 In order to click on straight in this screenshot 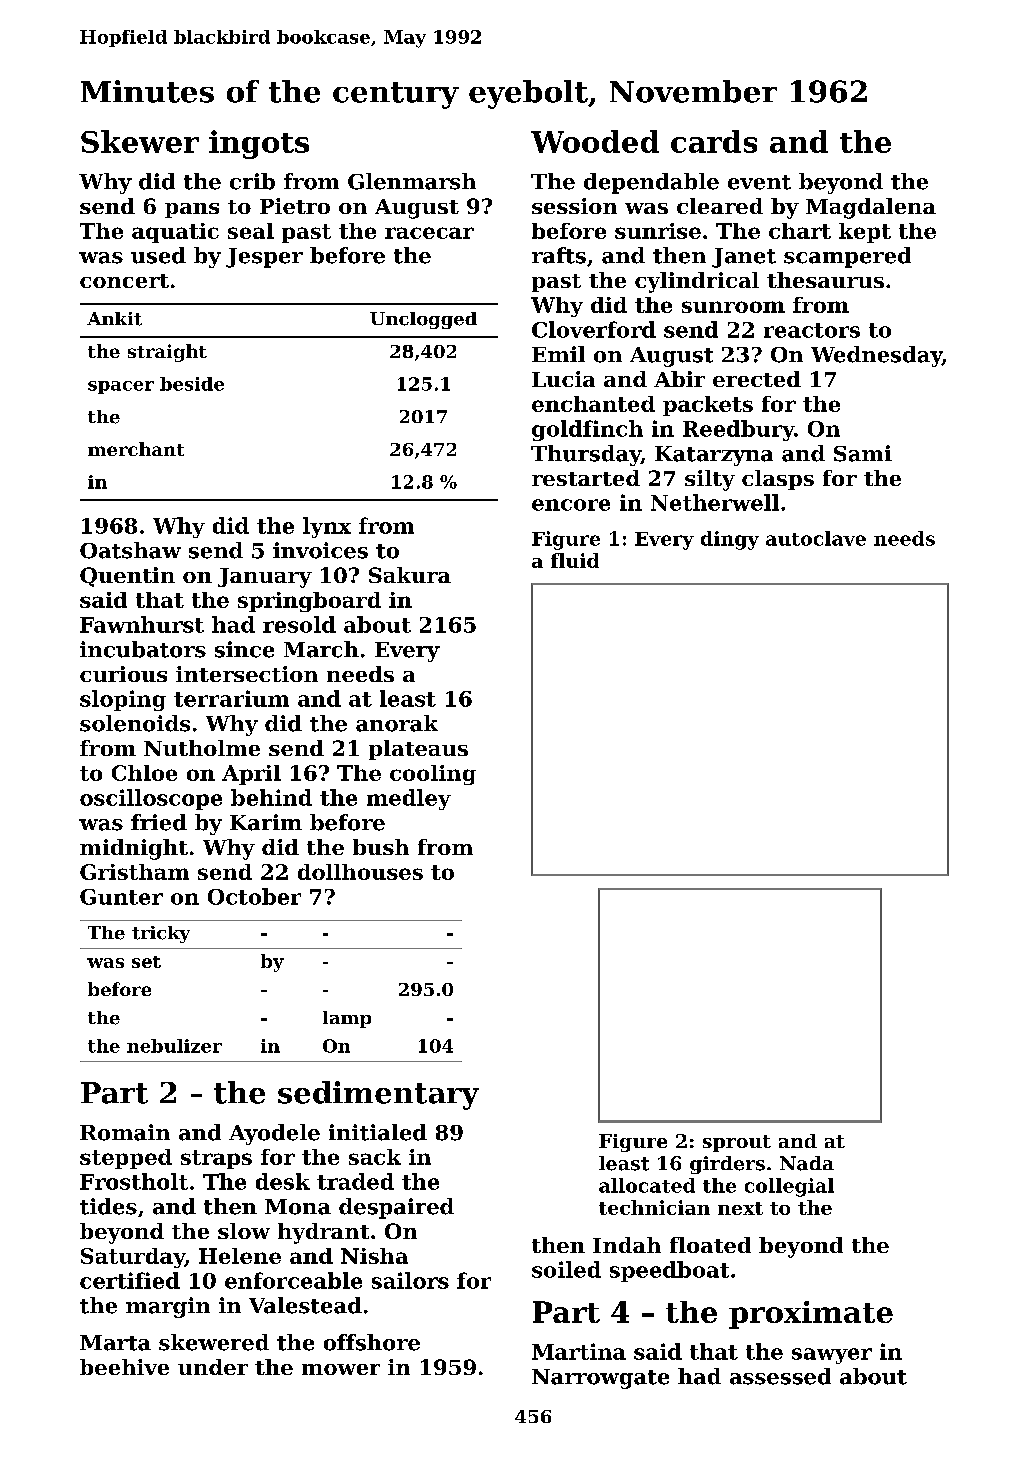, I will do `click(167, 353)`.
